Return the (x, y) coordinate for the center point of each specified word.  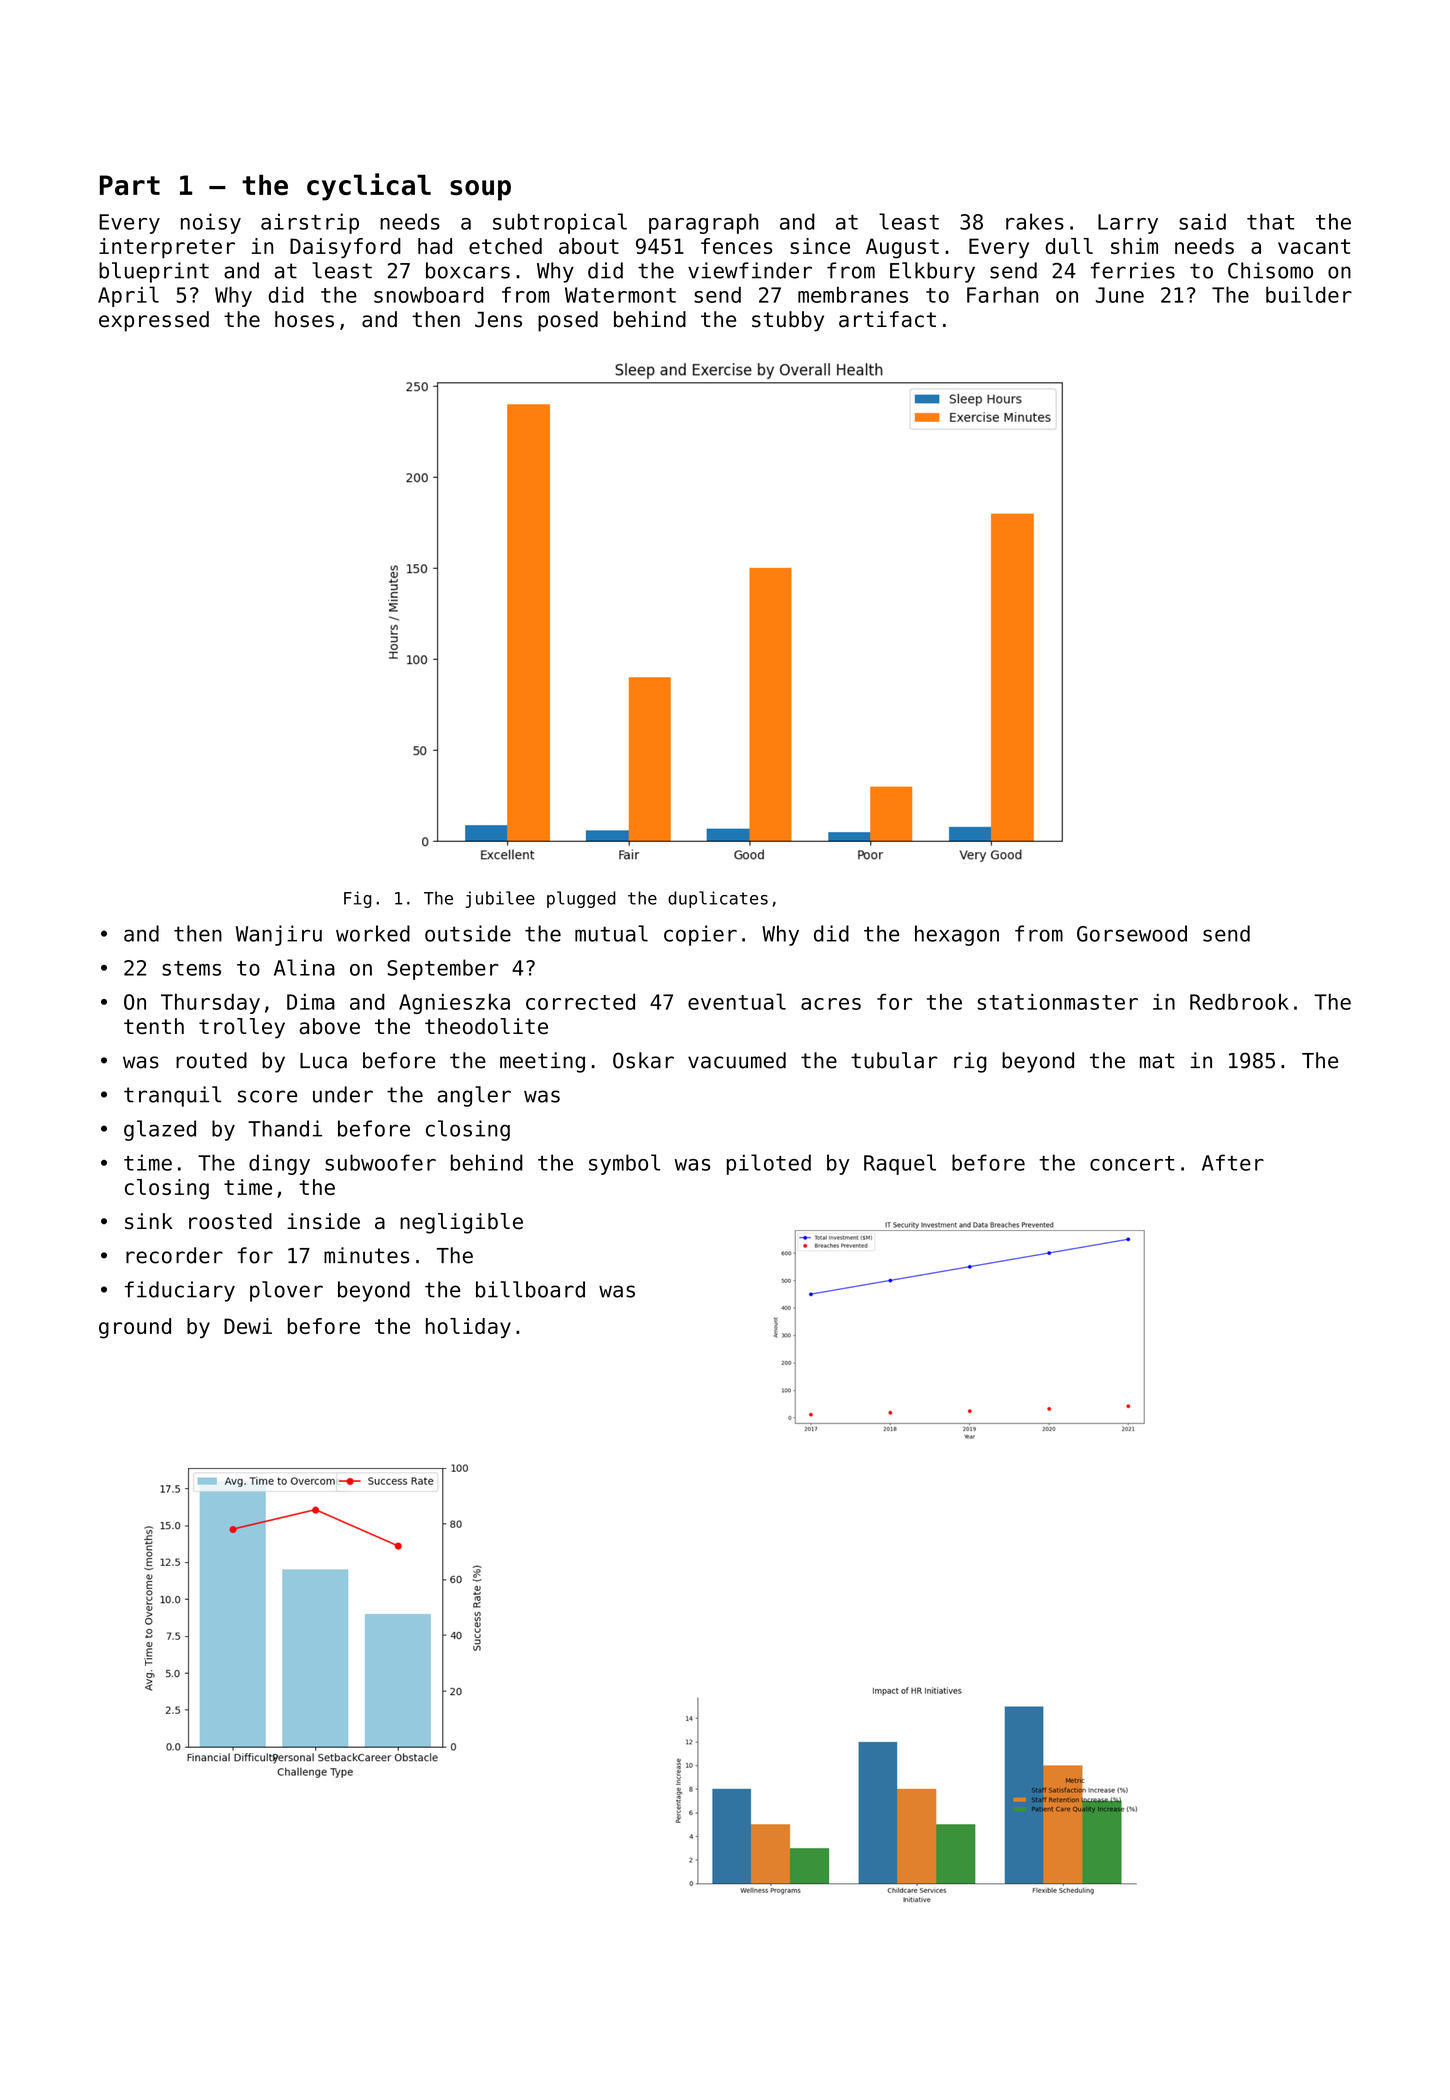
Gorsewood (1132, 933)
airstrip (310, 223)
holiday (468, 1328)
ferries (1132, 270)
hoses (304, 319)
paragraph (703, 223)
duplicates (718, 899)
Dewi (248, 1326)
